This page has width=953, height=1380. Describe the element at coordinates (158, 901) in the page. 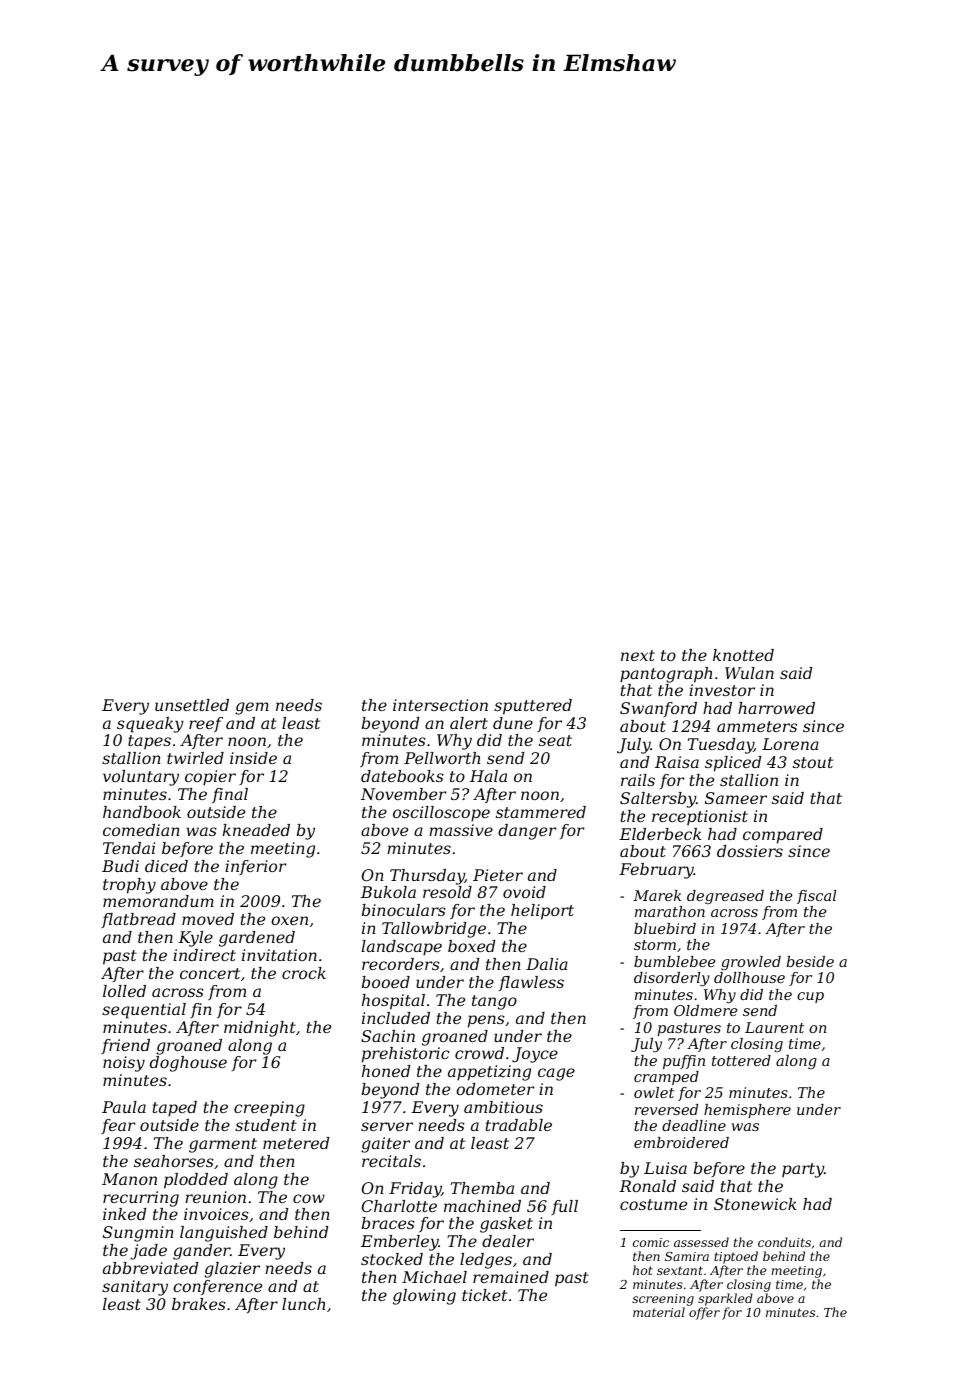

I see `memorandum` at that location.
